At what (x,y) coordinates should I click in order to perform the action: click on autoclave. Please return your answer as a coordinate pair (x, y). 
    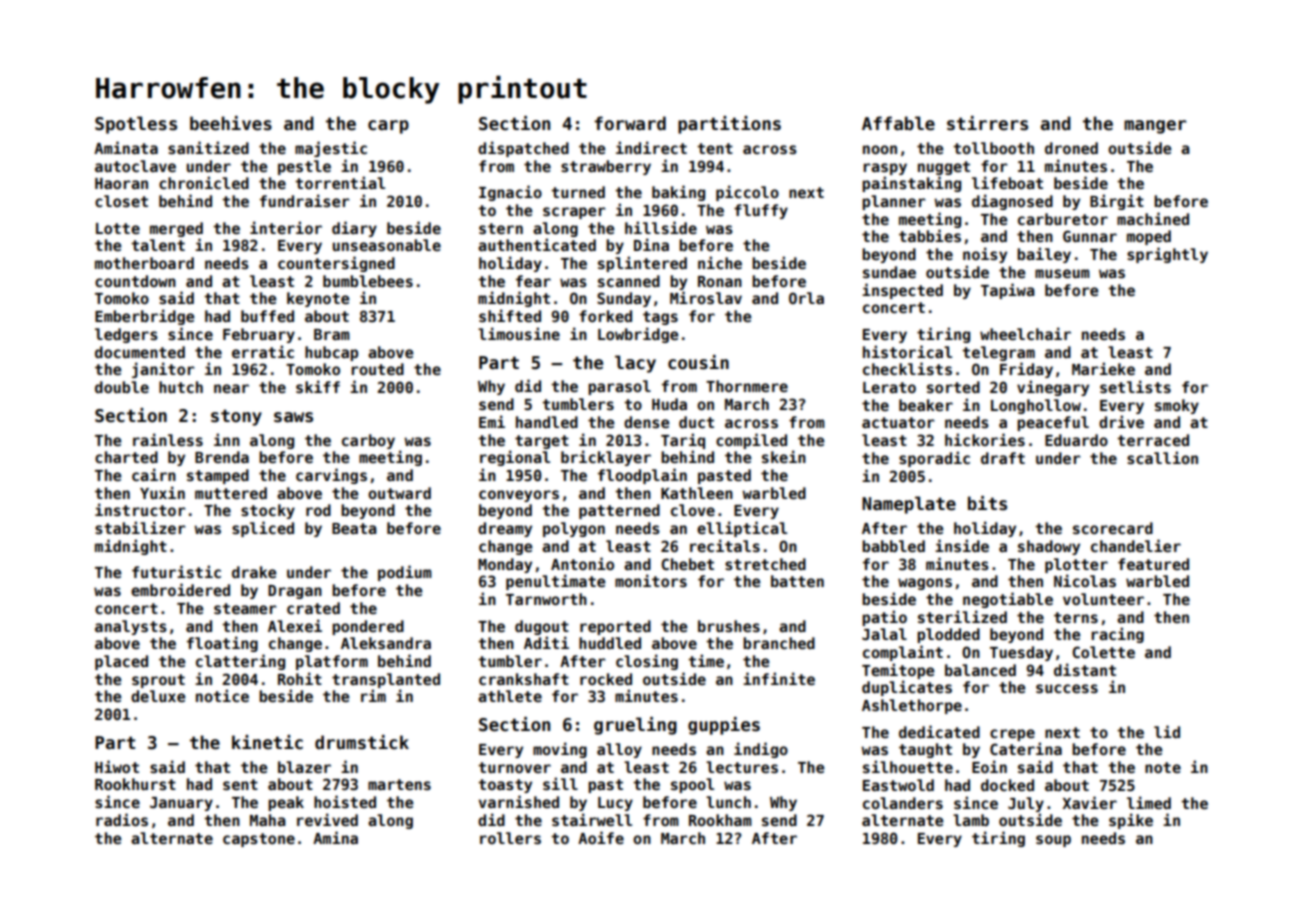
    Looking at the image, I should click on (135, 166).
